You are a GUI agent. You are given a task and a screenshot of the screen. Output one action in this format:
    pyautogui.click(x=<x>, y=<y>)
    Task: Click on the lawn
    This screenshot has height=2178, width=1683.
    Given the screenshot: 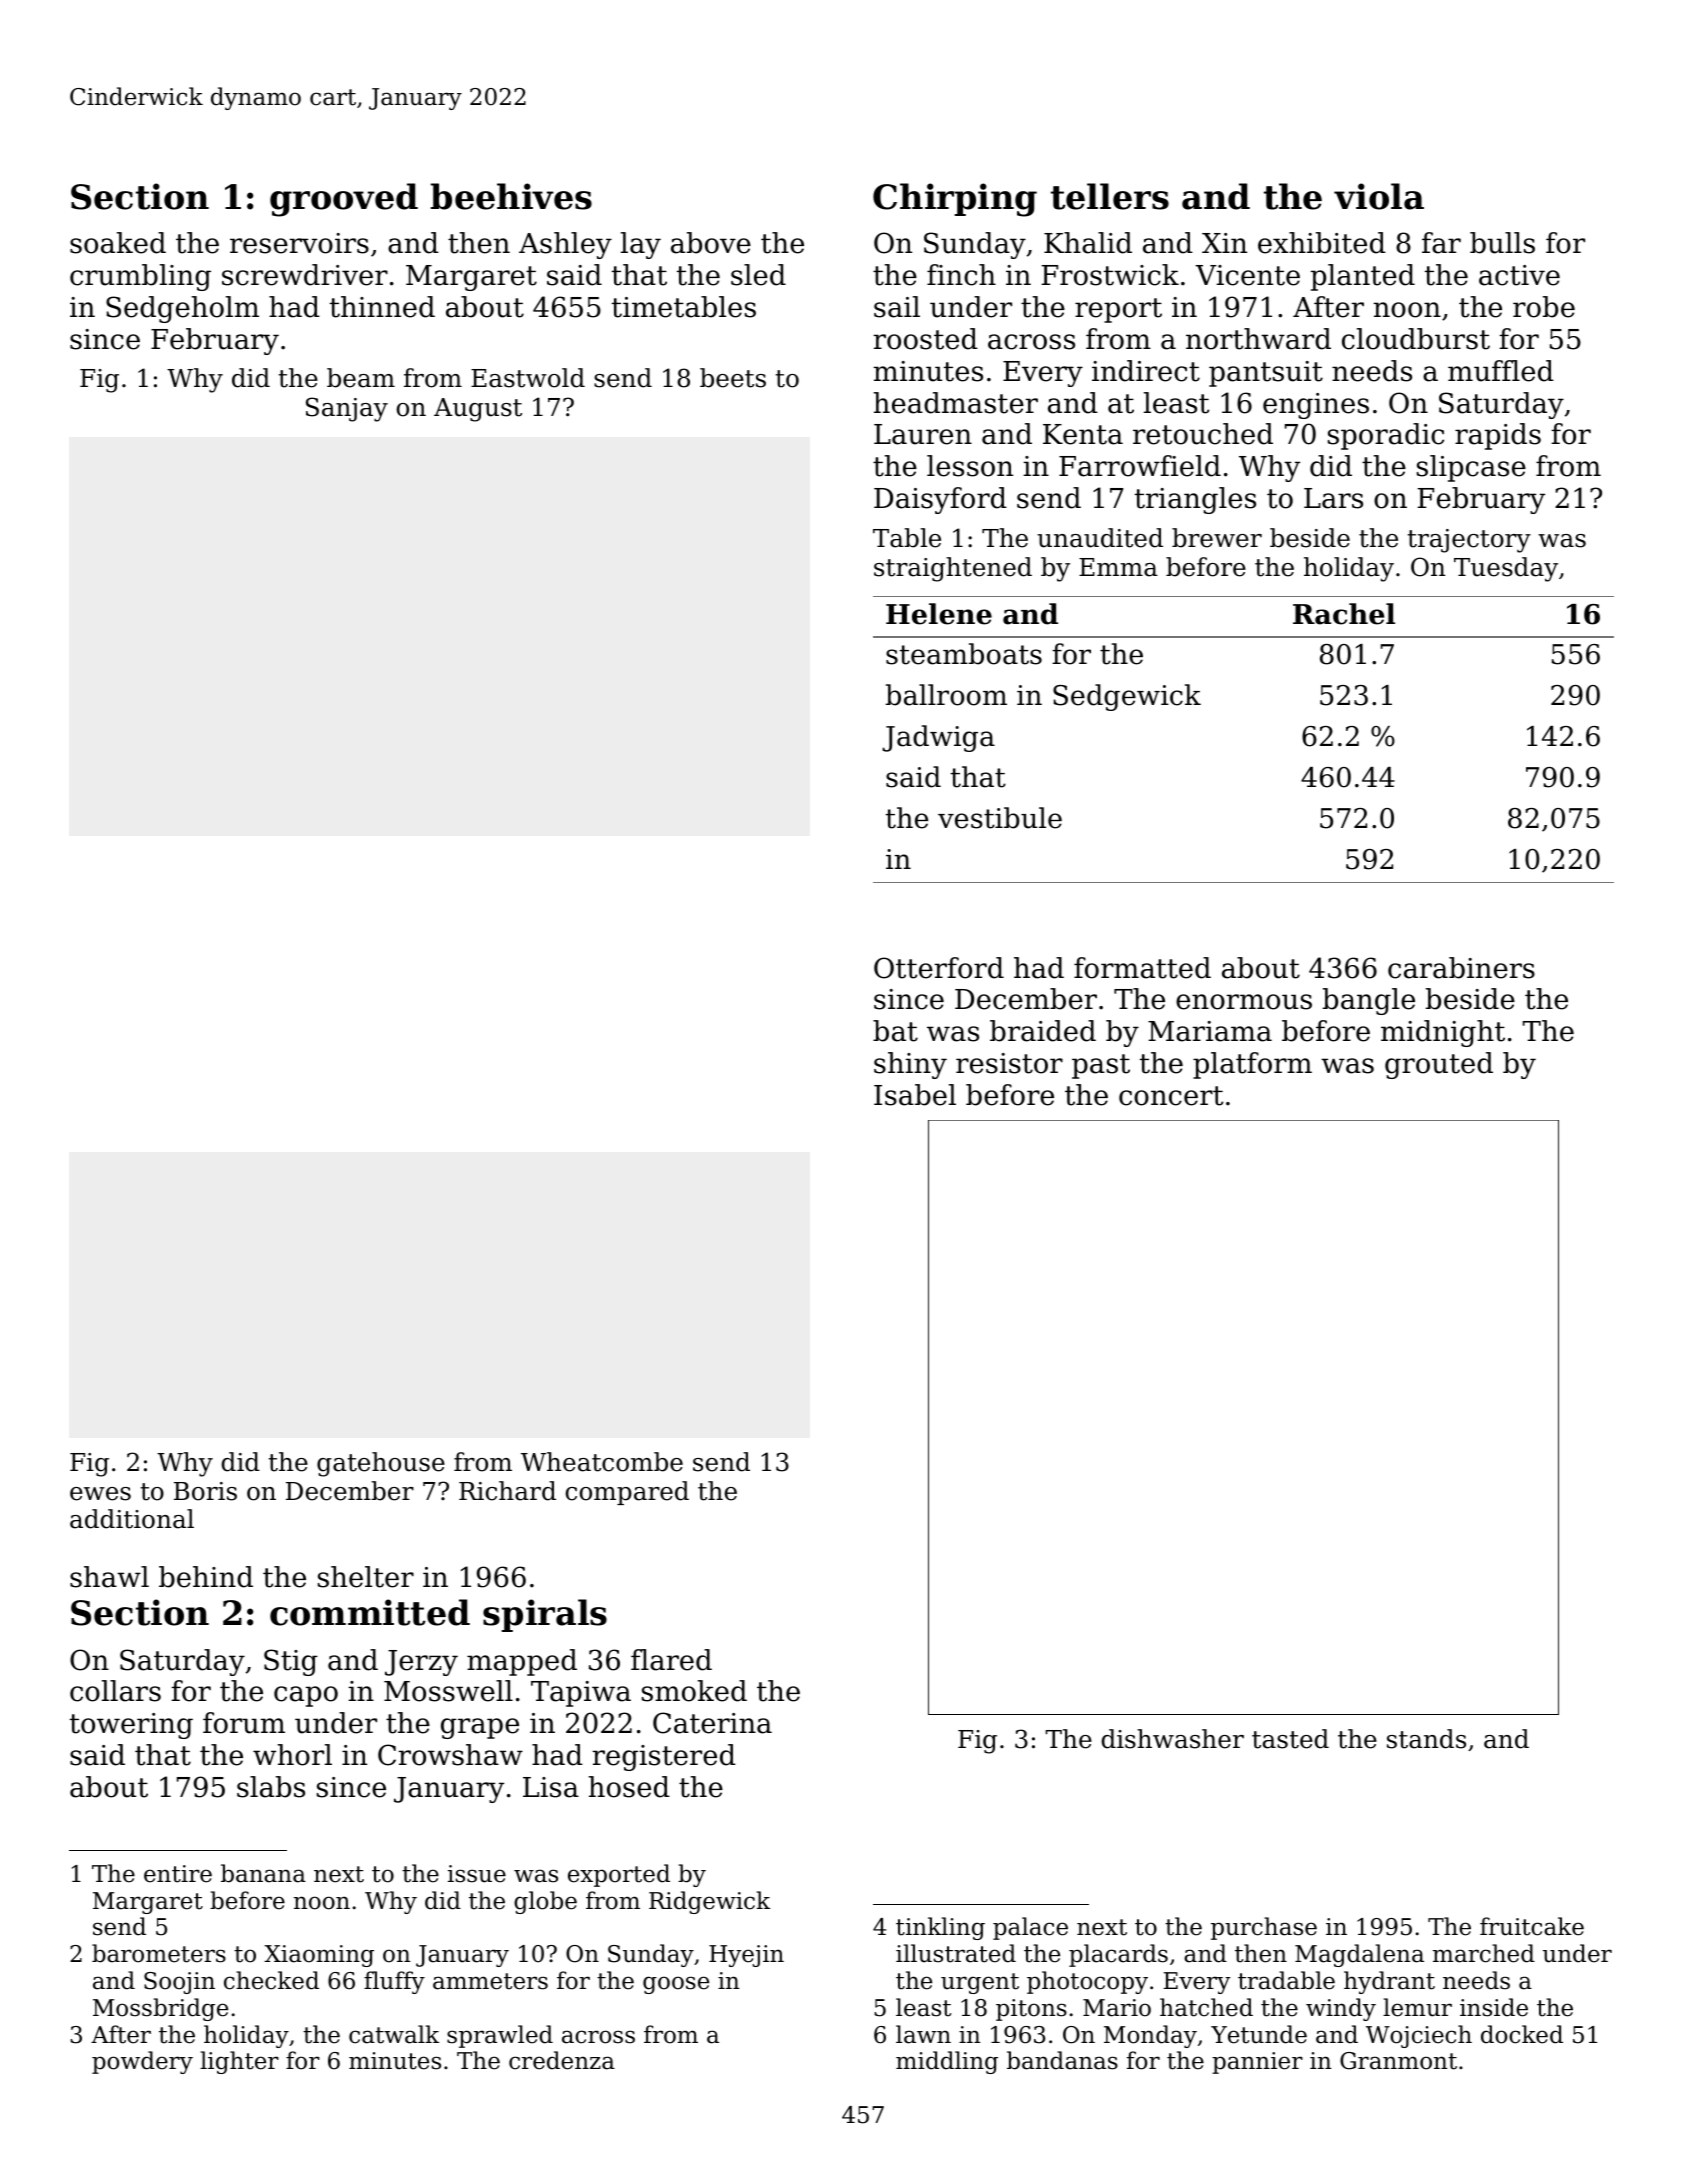 What is the action you would take?
    pyautogui.click(x=923, y=2034)
